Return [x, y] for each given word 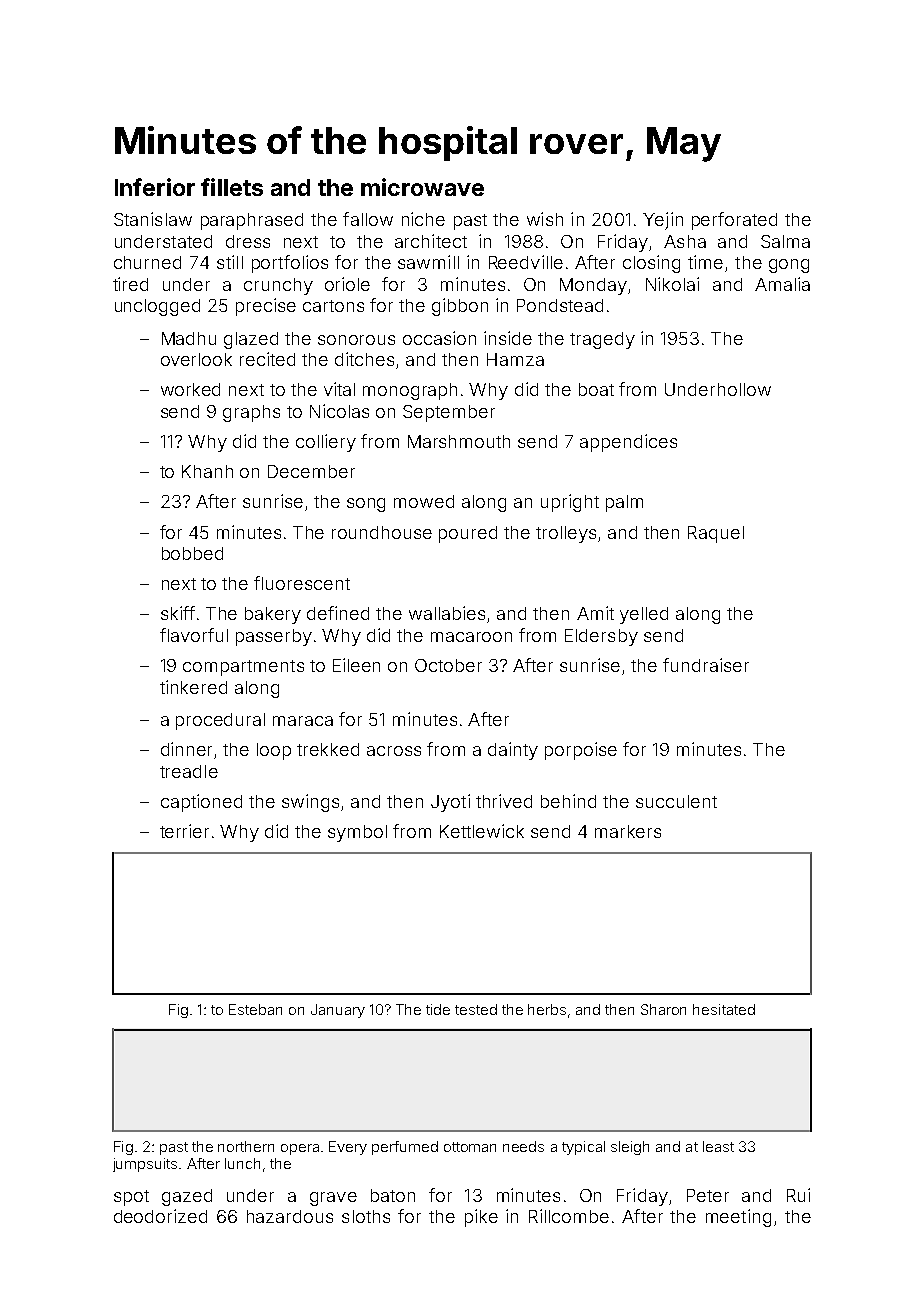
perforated [734, 221]
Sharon [663, 1009]
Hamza [515, 359]
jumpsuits [145, 1165]
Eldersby [601, 637]
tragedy [602, 340]
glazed [251, 340]
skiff [178, 613]
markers [628, 831]
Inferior [155, 187]
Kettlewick [482, 831]
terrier [184, 831]
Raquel [716, 534]
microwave [422, 187]
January [338, 1011]
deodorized [160, 1216]
